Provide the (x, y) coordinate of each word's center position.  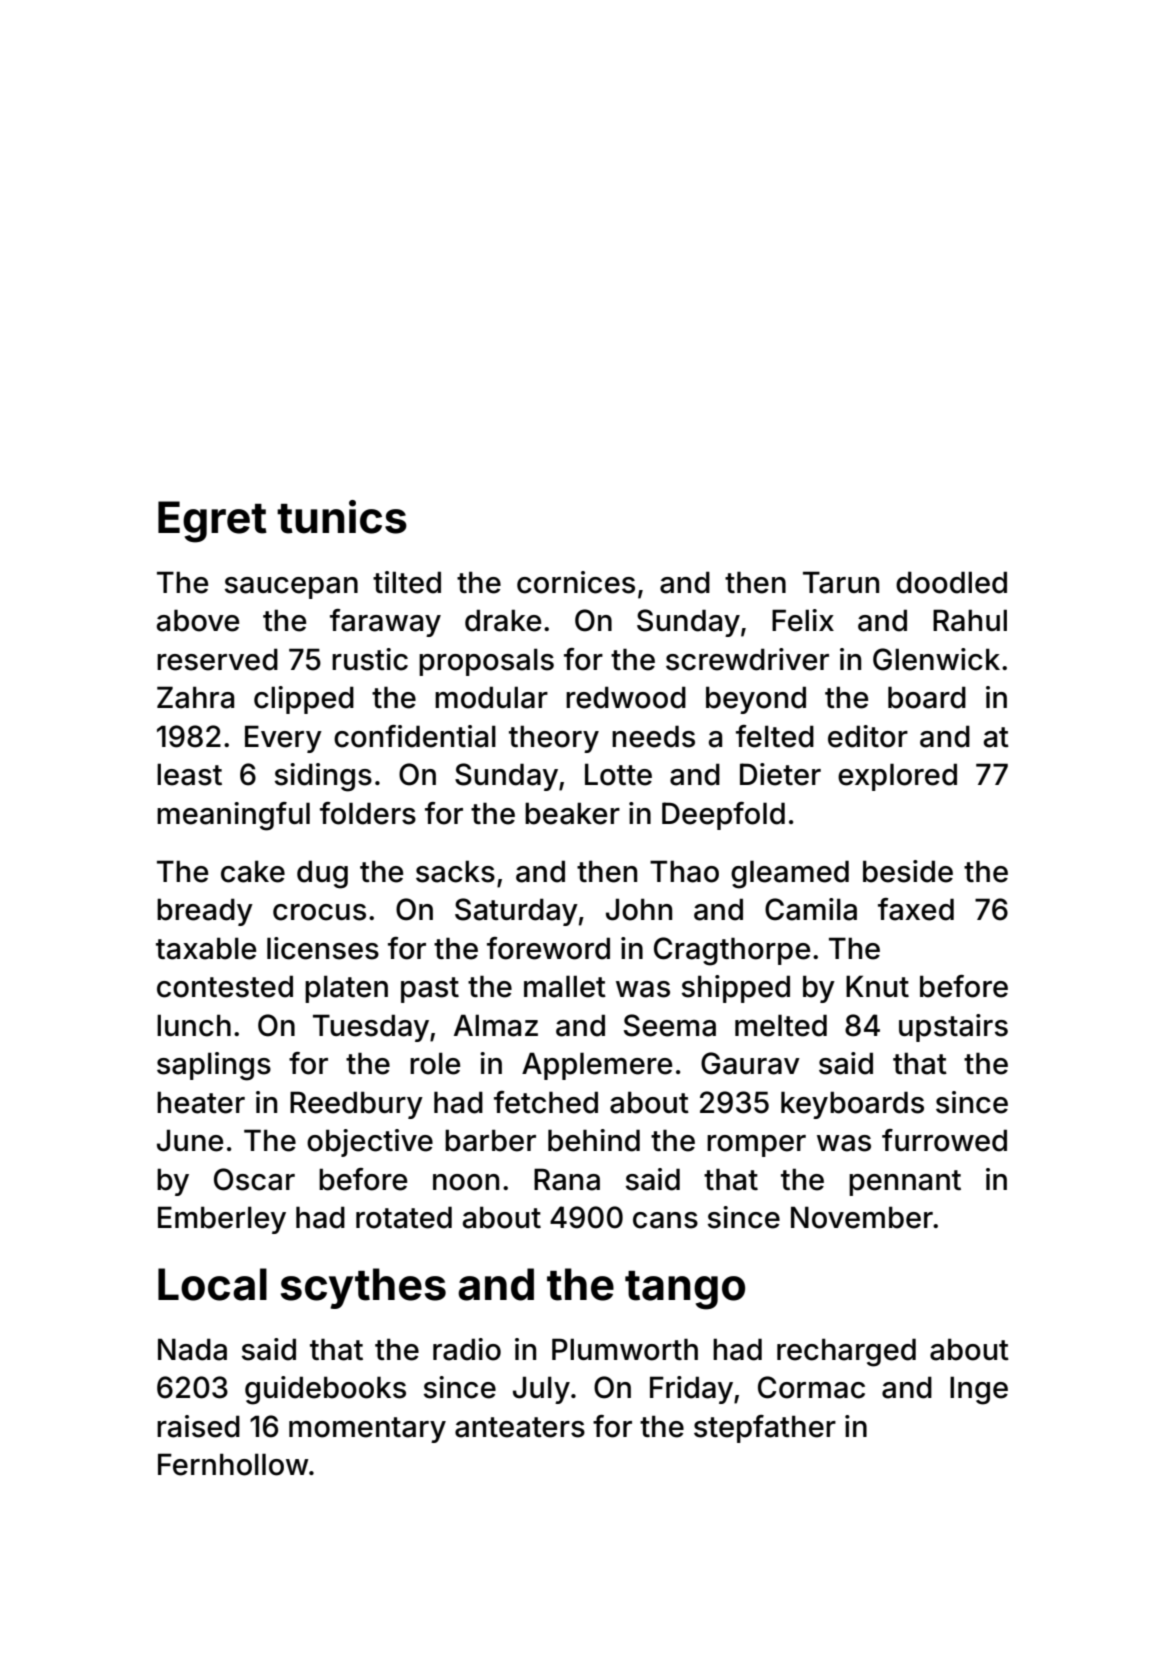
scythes (363, 1288)
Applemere (597, 1066)
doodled (951, 582)
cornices (576, 582)
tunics (342, 517)
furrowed (944, 1140)
